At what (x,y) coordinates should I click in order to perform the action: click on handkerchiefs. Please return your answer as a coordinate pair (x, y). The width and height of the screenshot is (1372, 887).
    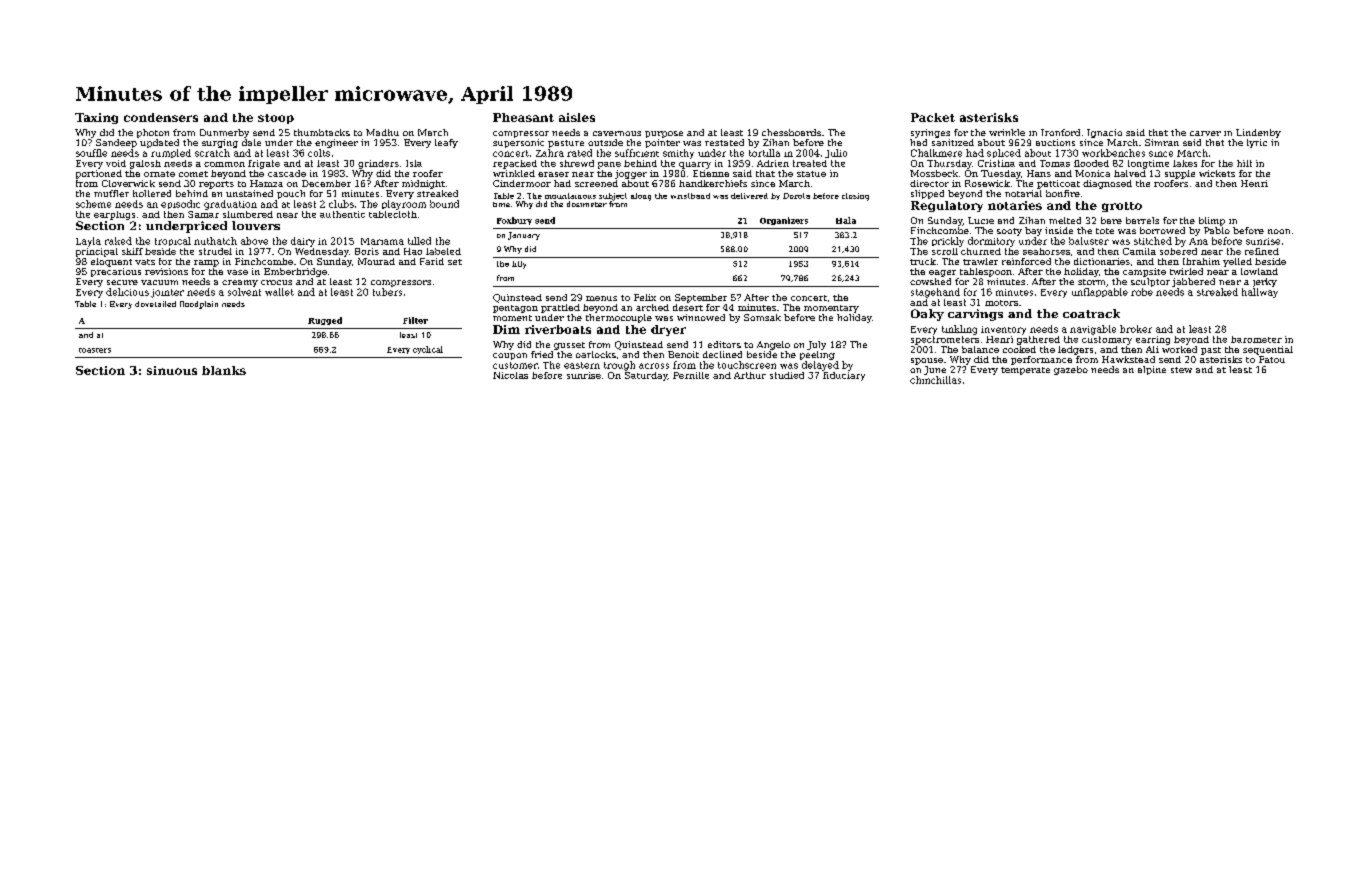
    Looking at the image, I should click on (713, 183).
